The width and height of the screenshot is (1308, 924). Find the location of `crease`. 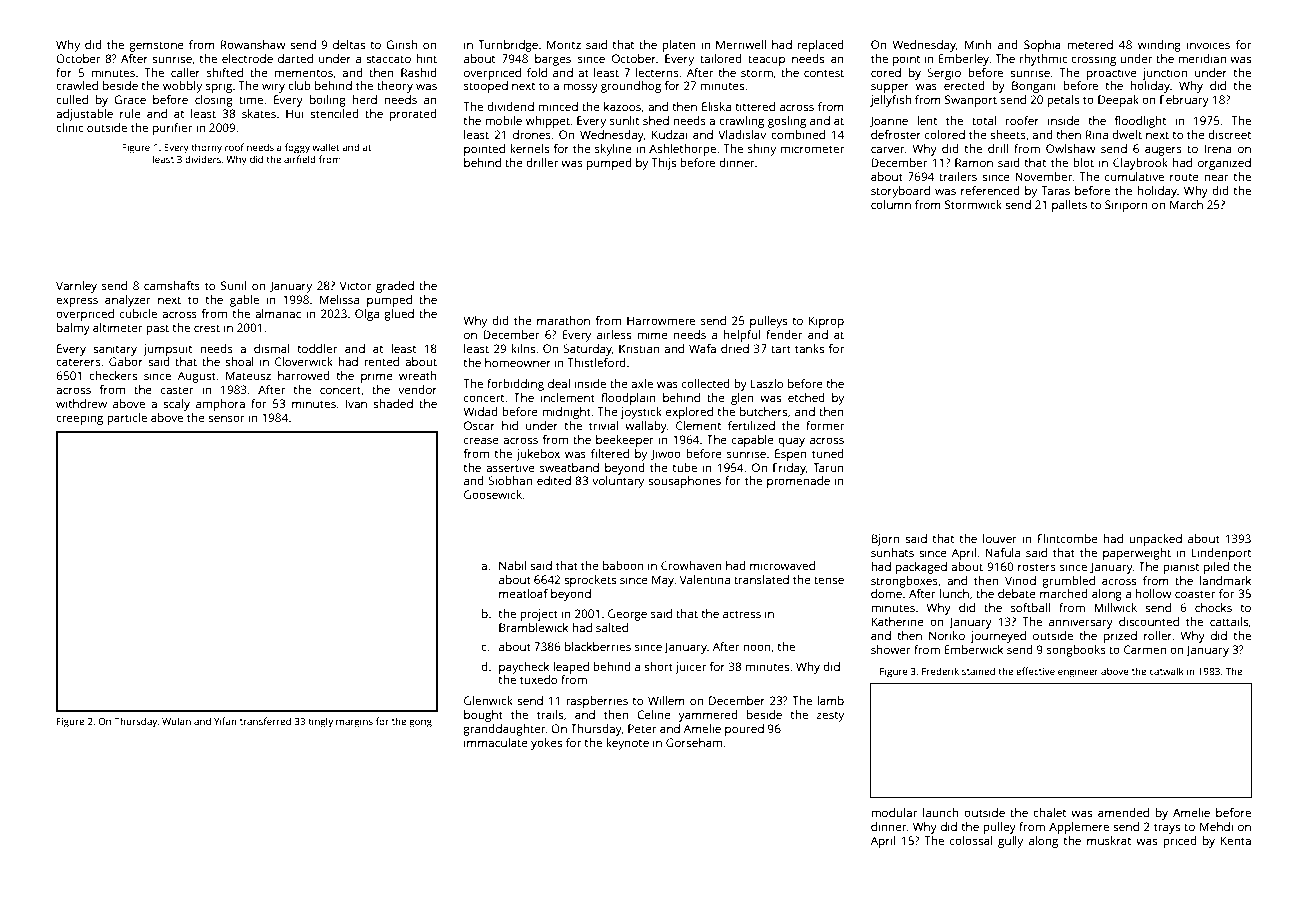

crease is located at coordinates (481, 440).
